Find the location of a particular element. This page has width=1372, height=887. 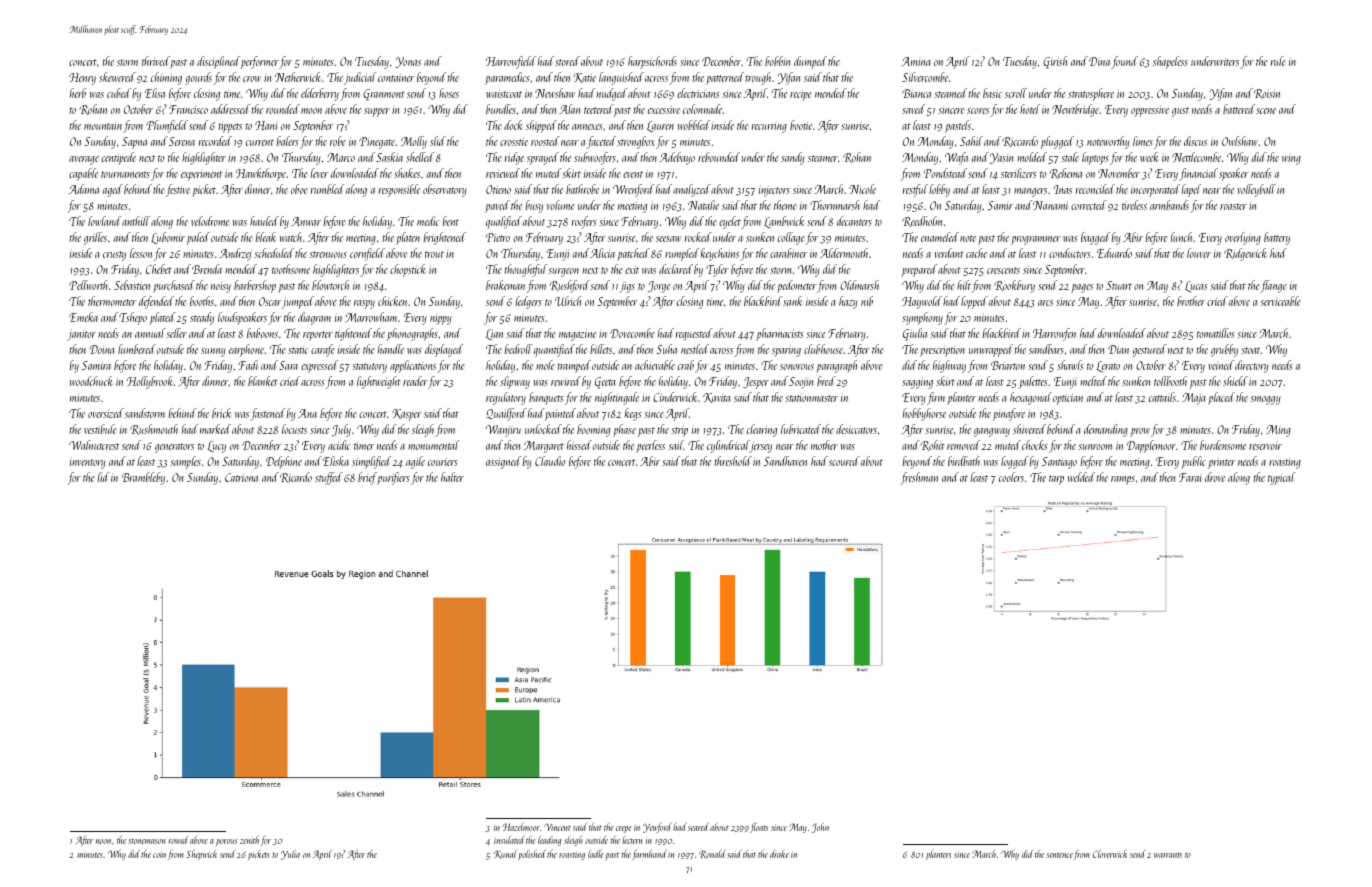

peerless is located at coordinates (650, 446).
